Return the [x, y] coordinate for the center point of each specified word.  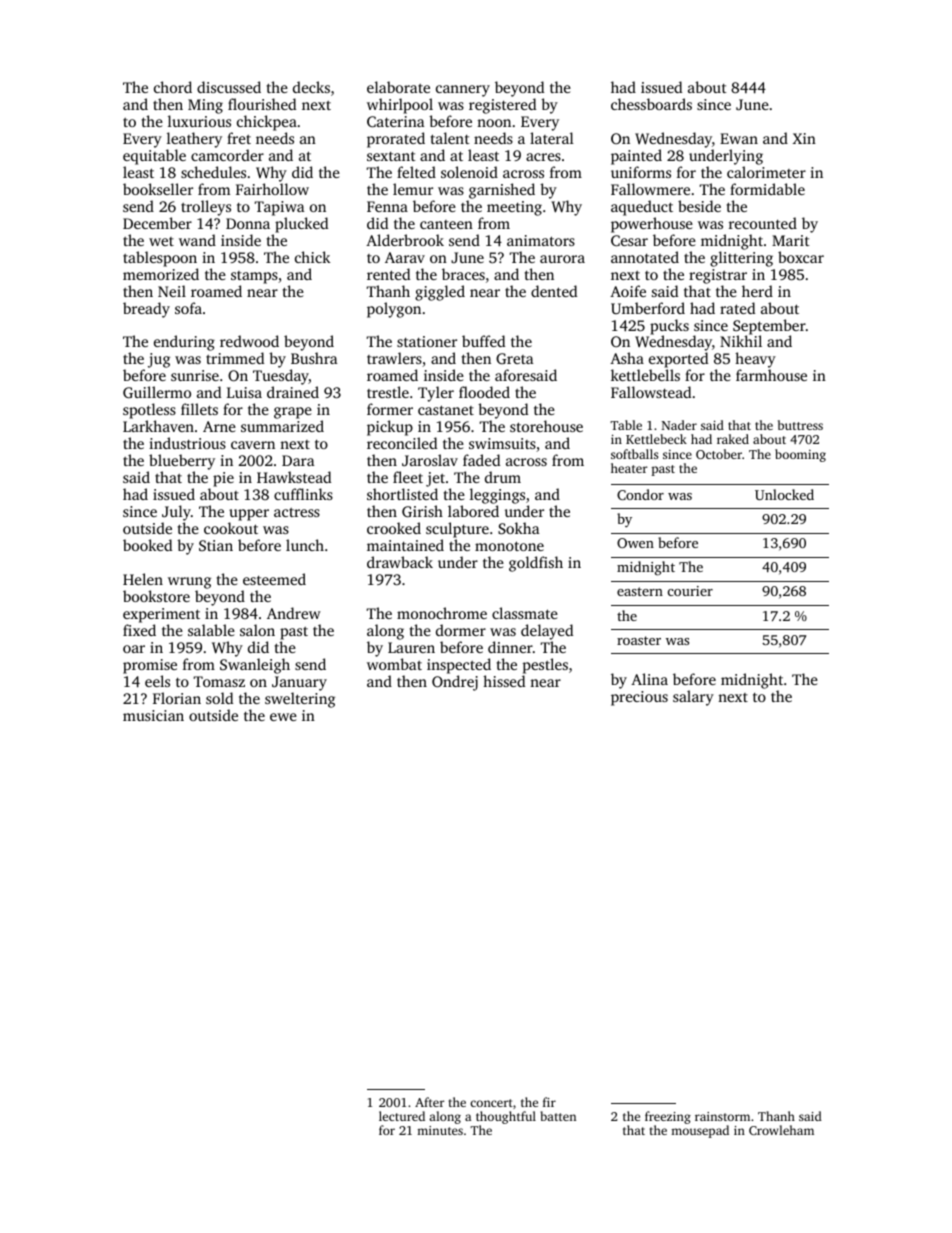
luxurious [199, 121]
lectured [402, 1116]
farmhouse [771, 375]
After [429, 1102]
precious [639, 698]
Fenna [387, 206]
